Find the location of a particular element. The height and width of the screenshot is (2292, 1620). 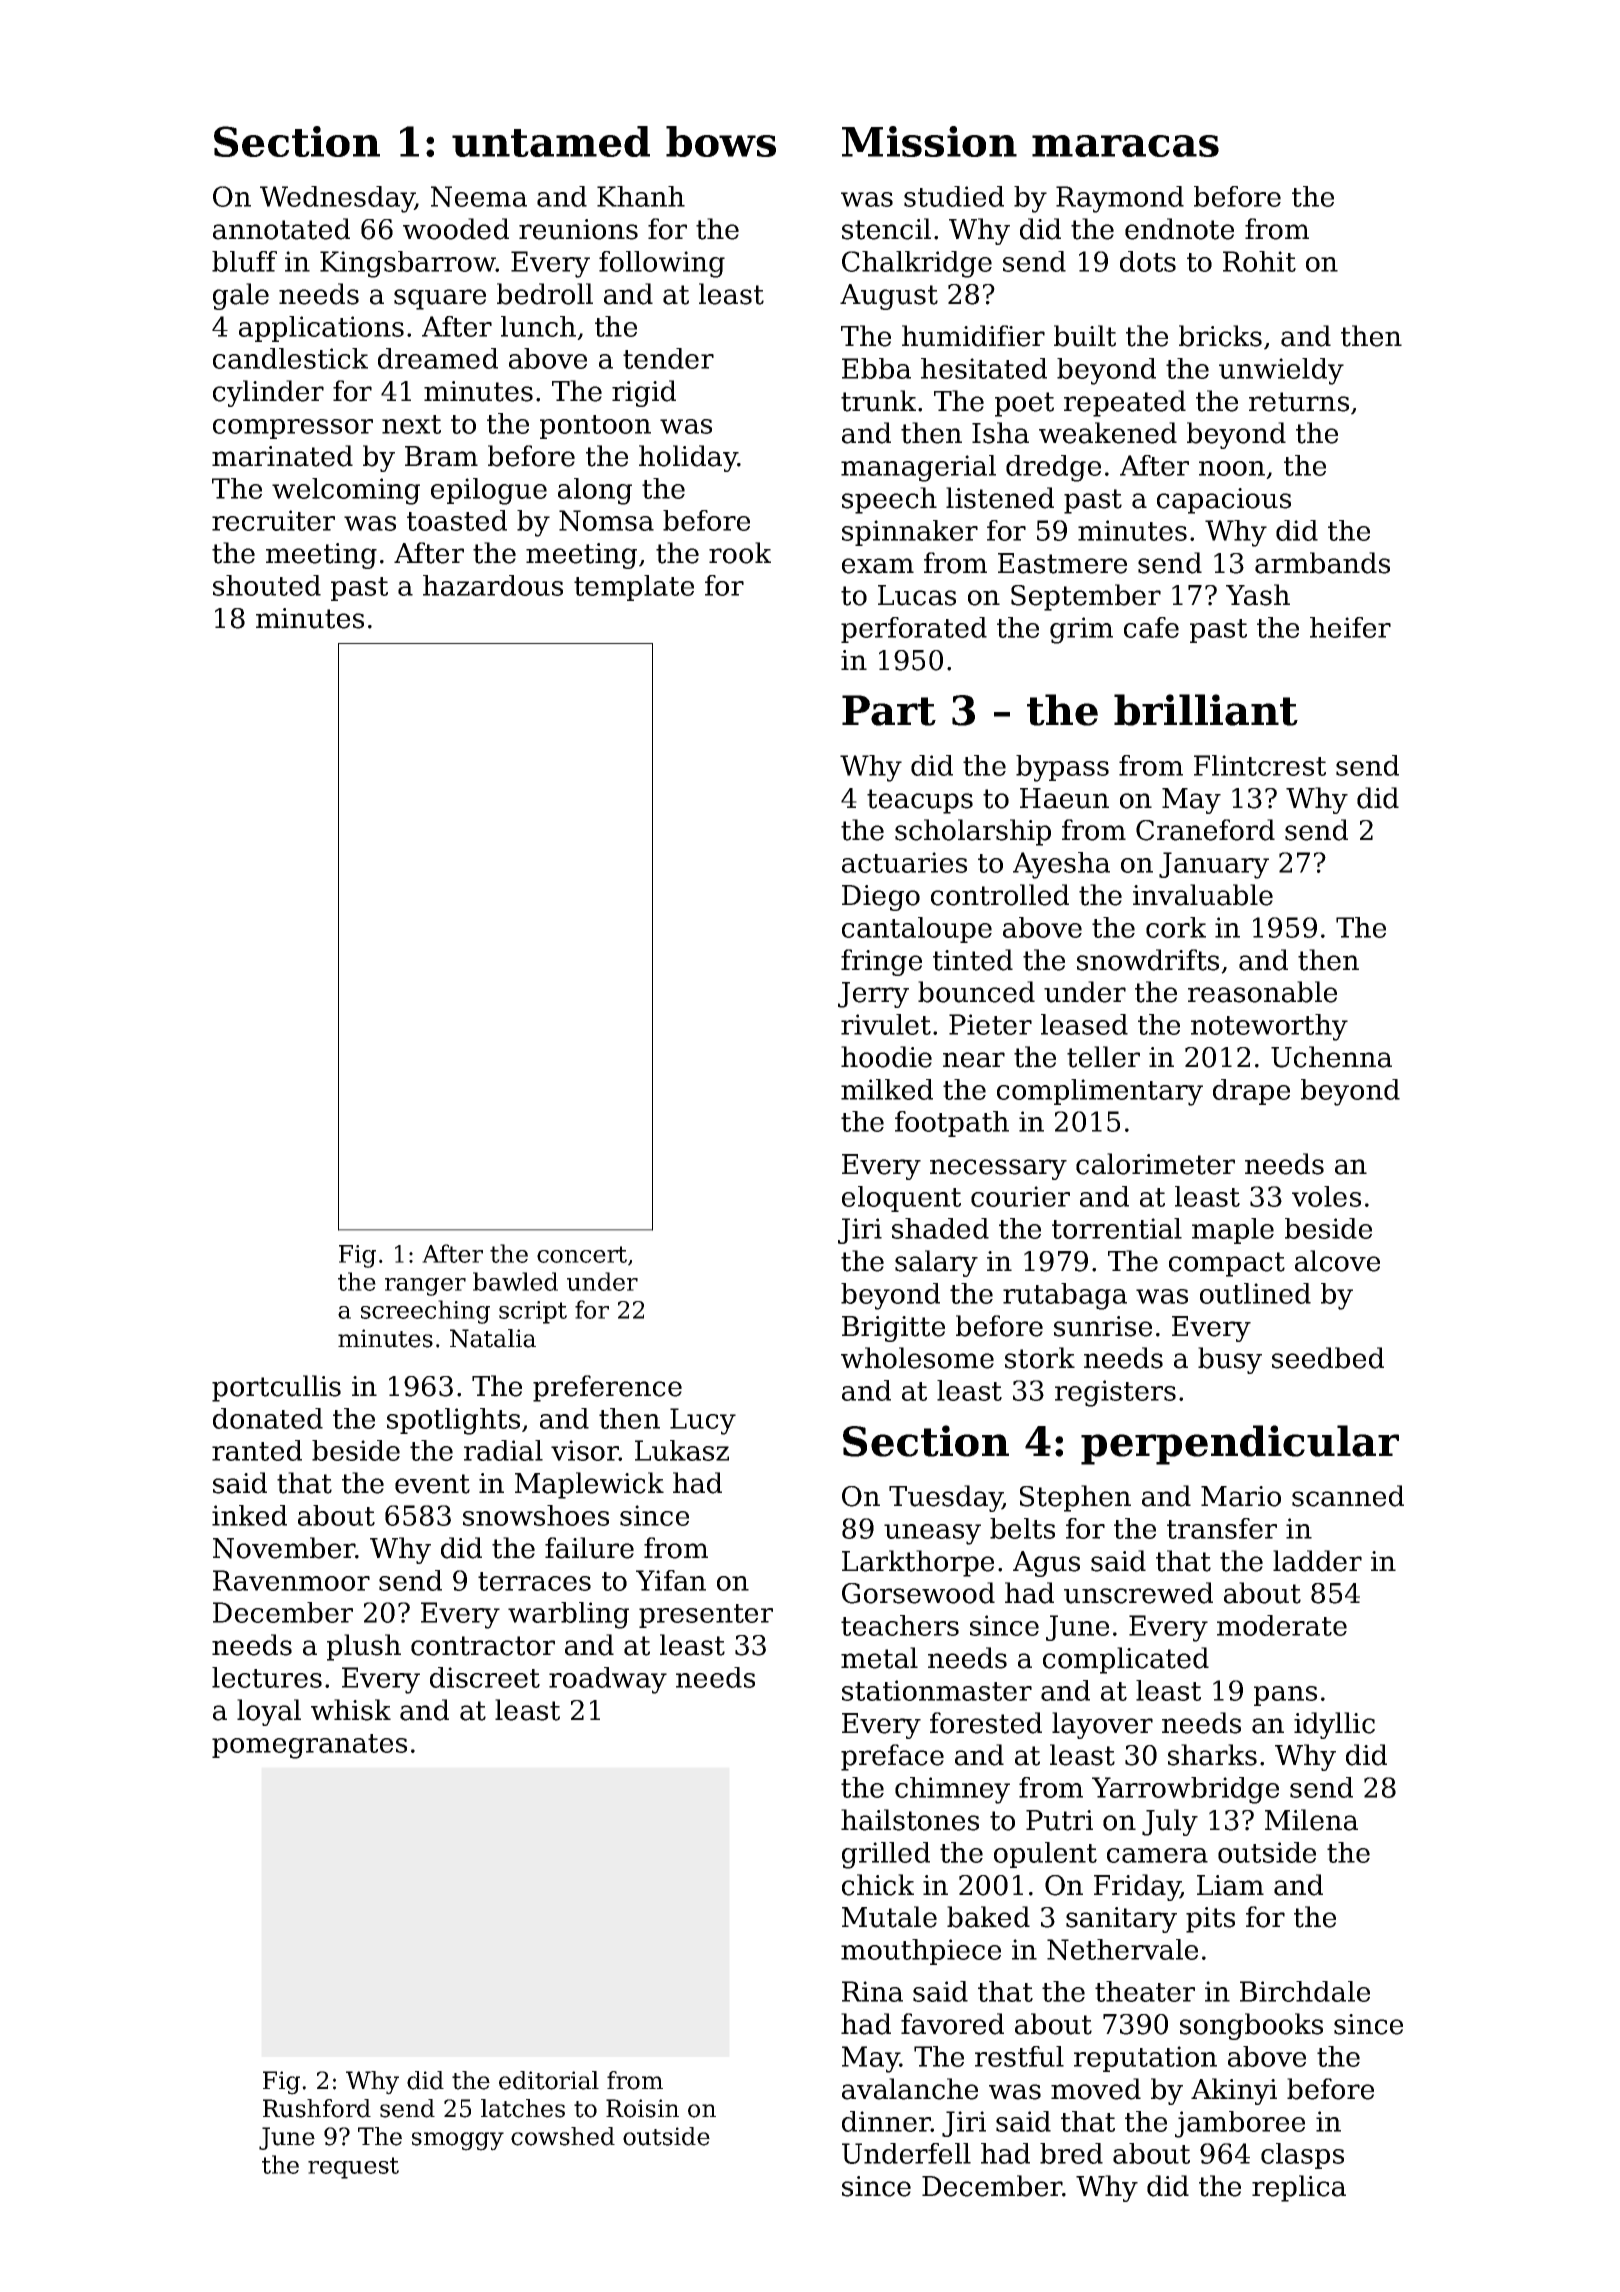

preface is located at coordinates (892, 1757).
